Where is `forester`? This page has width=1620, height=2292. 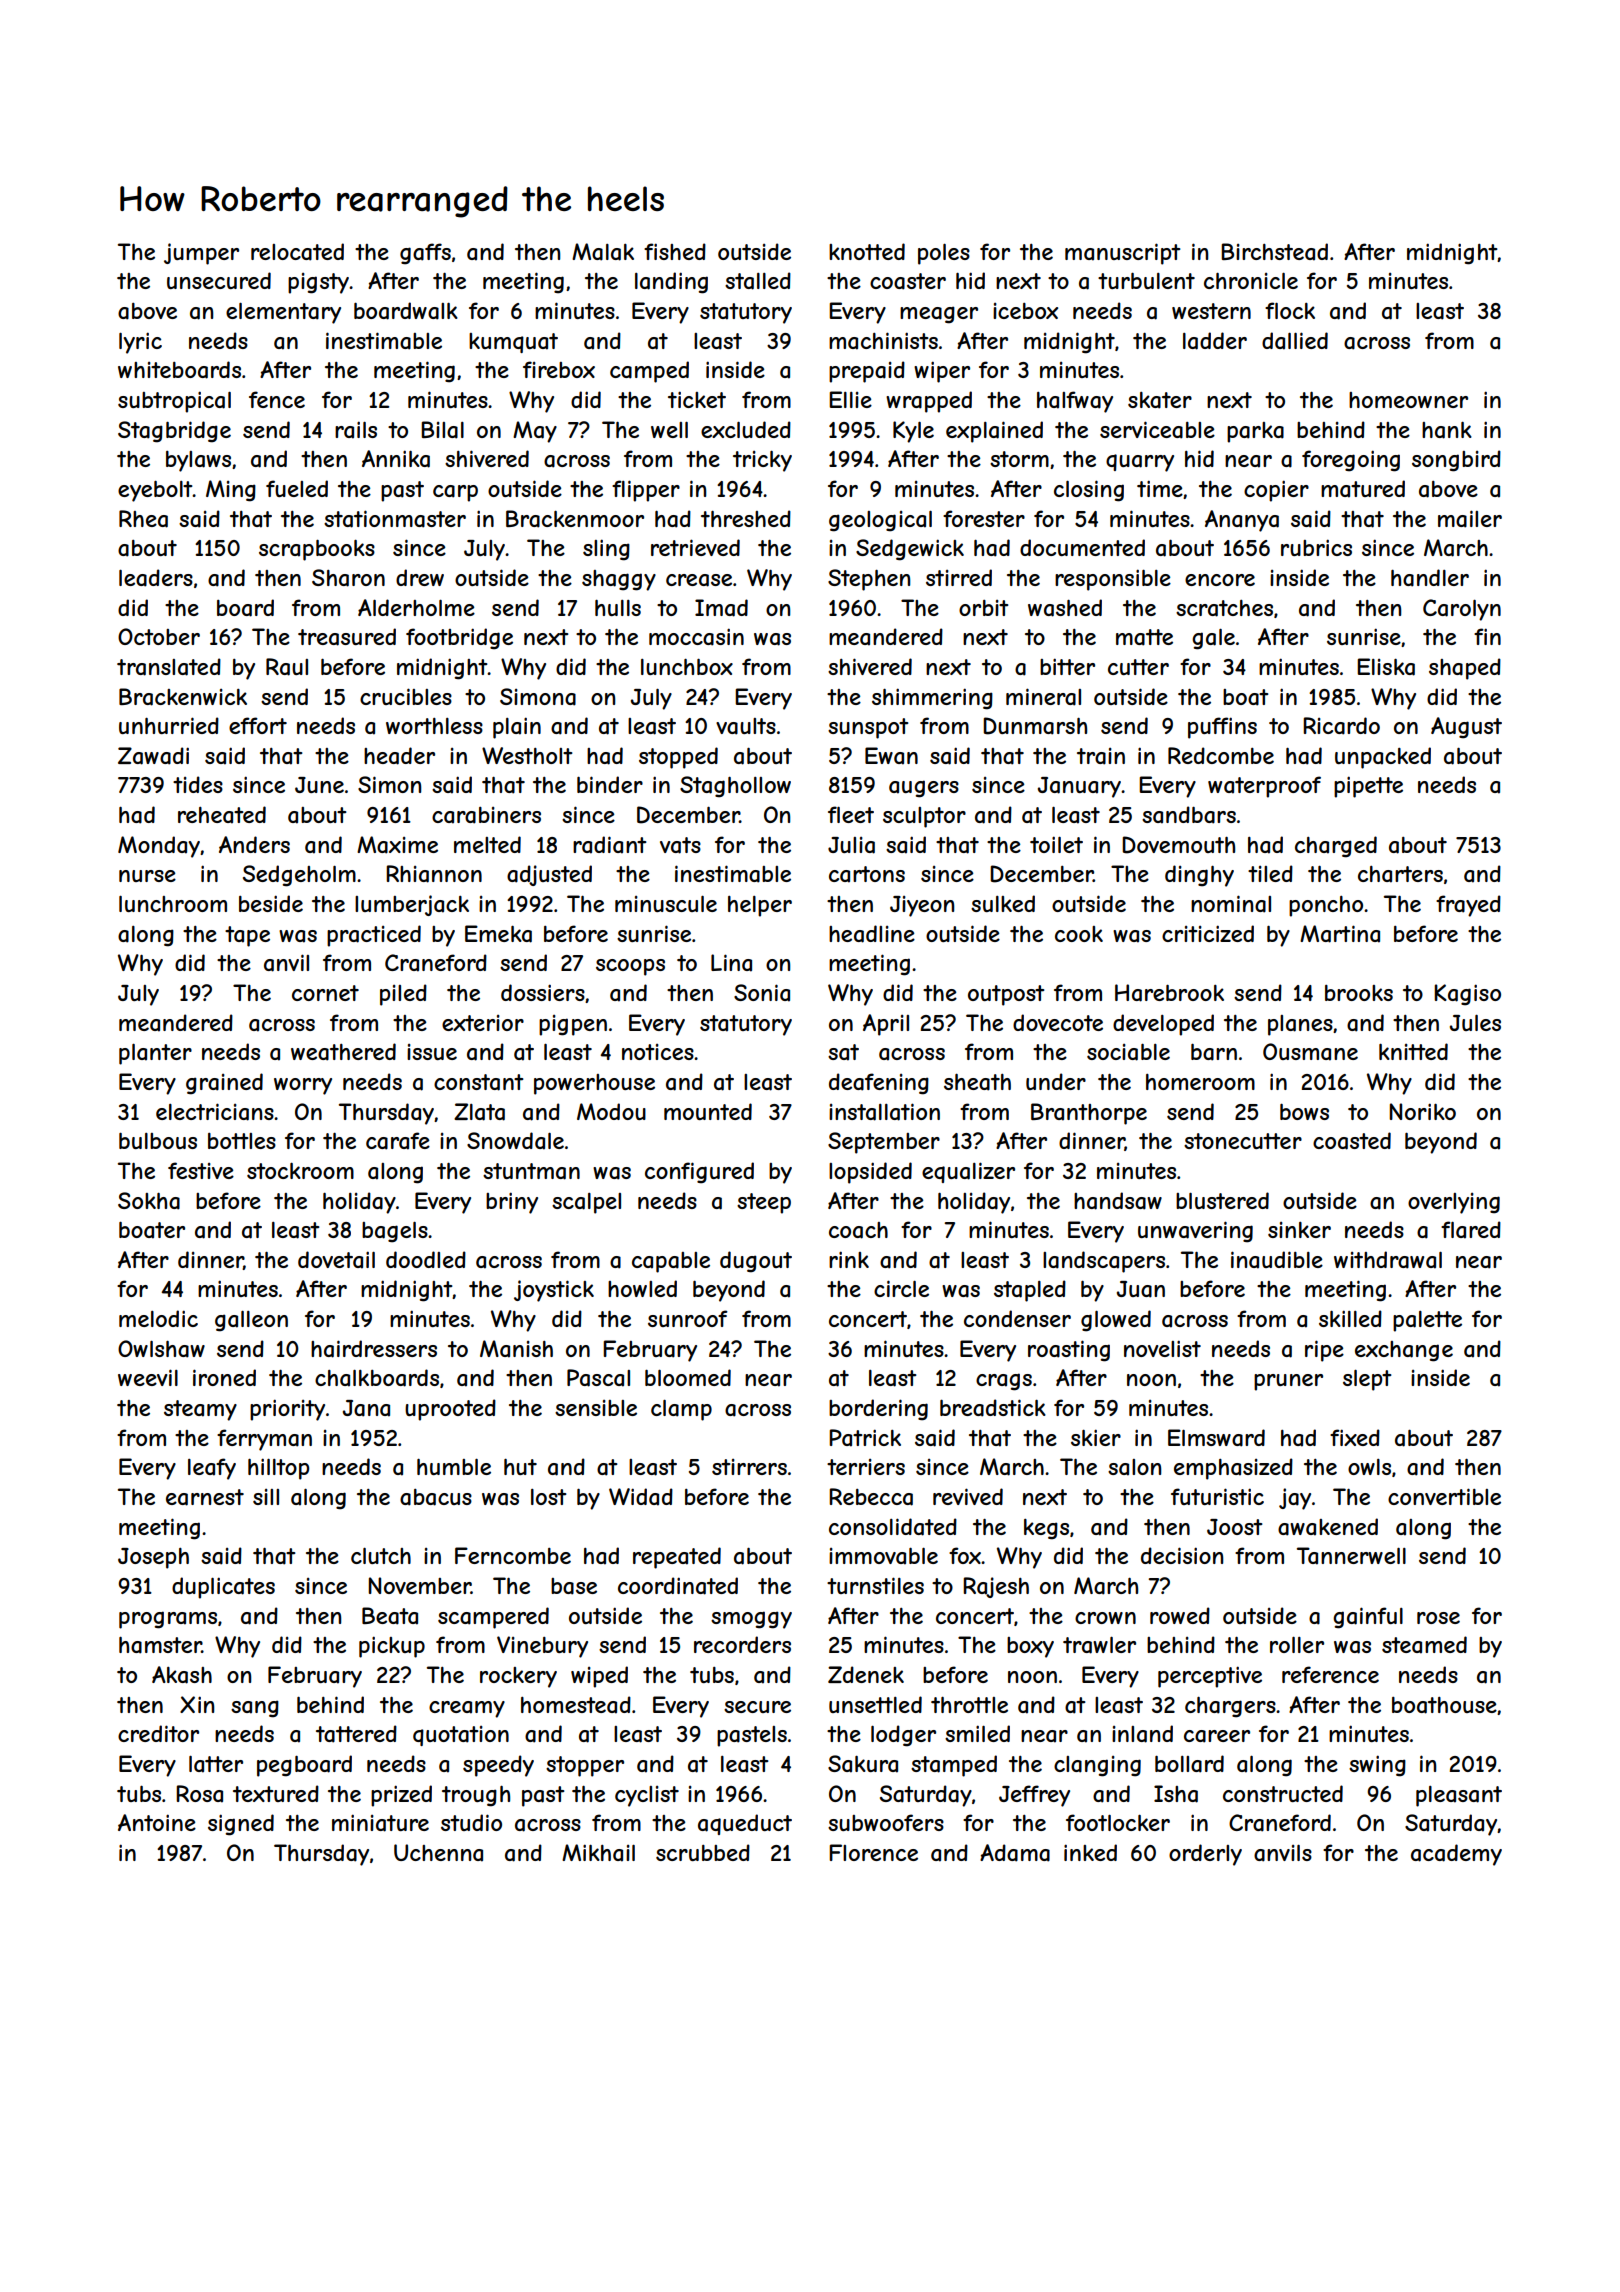
forester is located at coordinates (984, 518).
